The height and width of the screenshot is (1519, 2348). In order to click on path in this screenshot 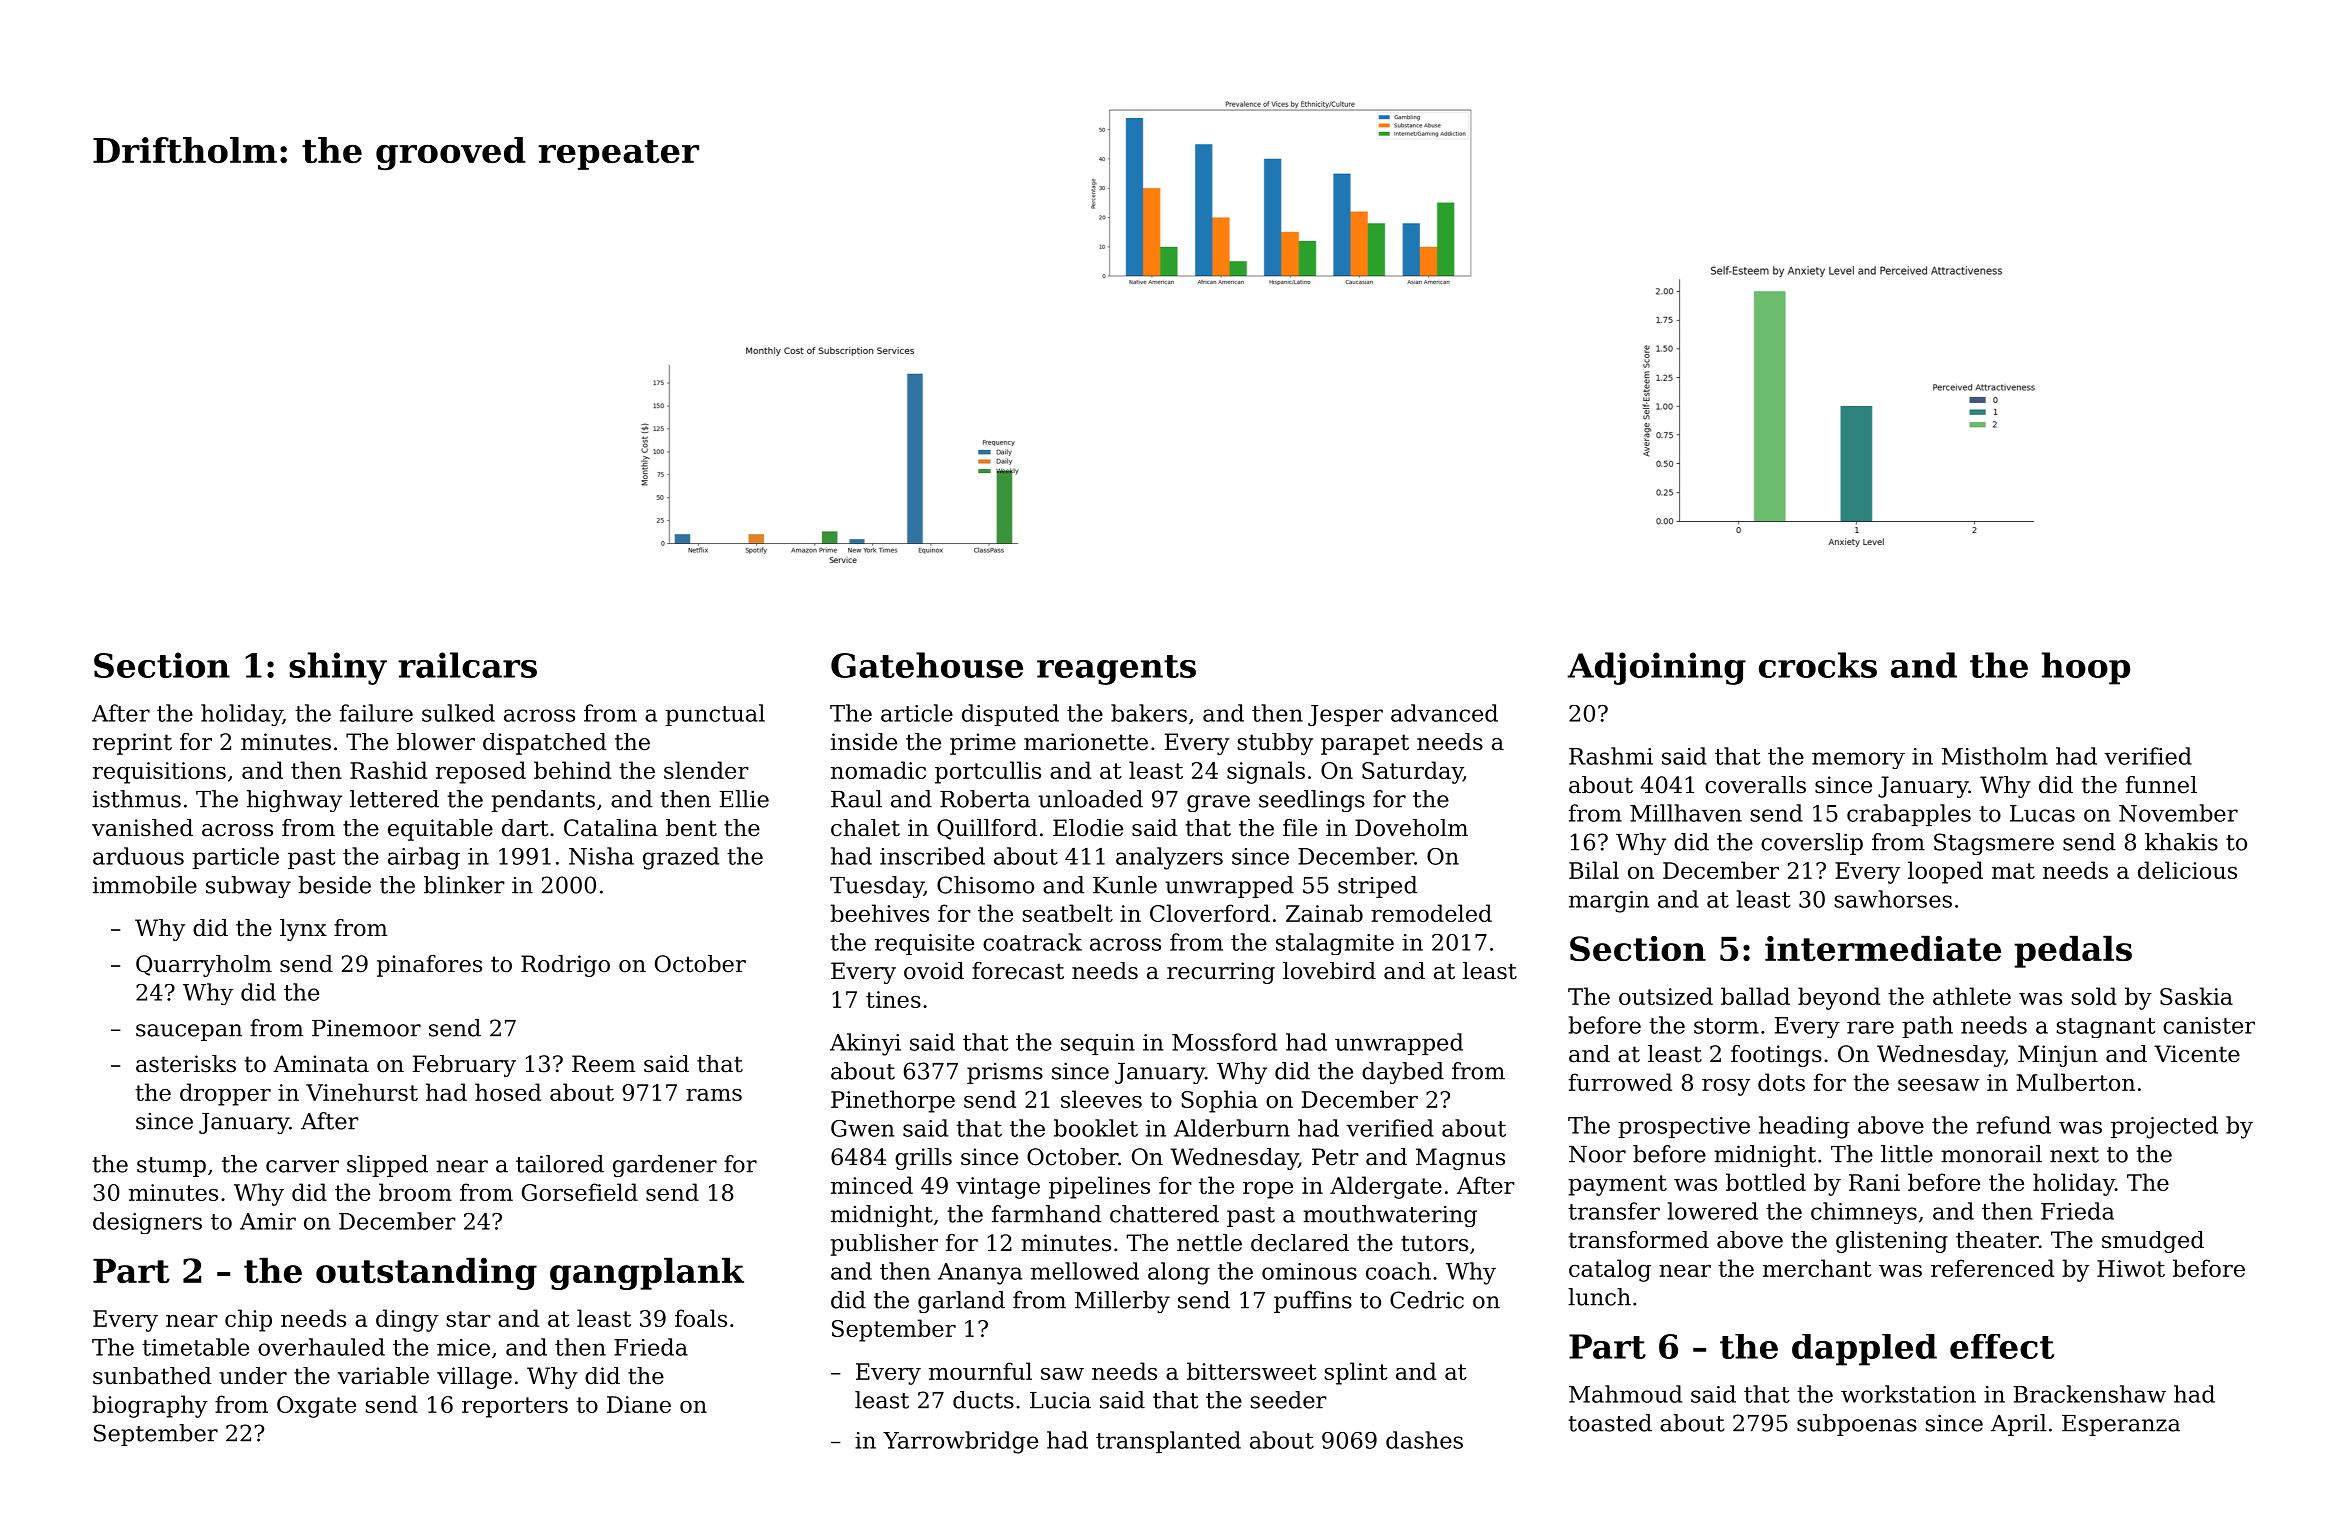, I will do `click(1927, 1027)`.
